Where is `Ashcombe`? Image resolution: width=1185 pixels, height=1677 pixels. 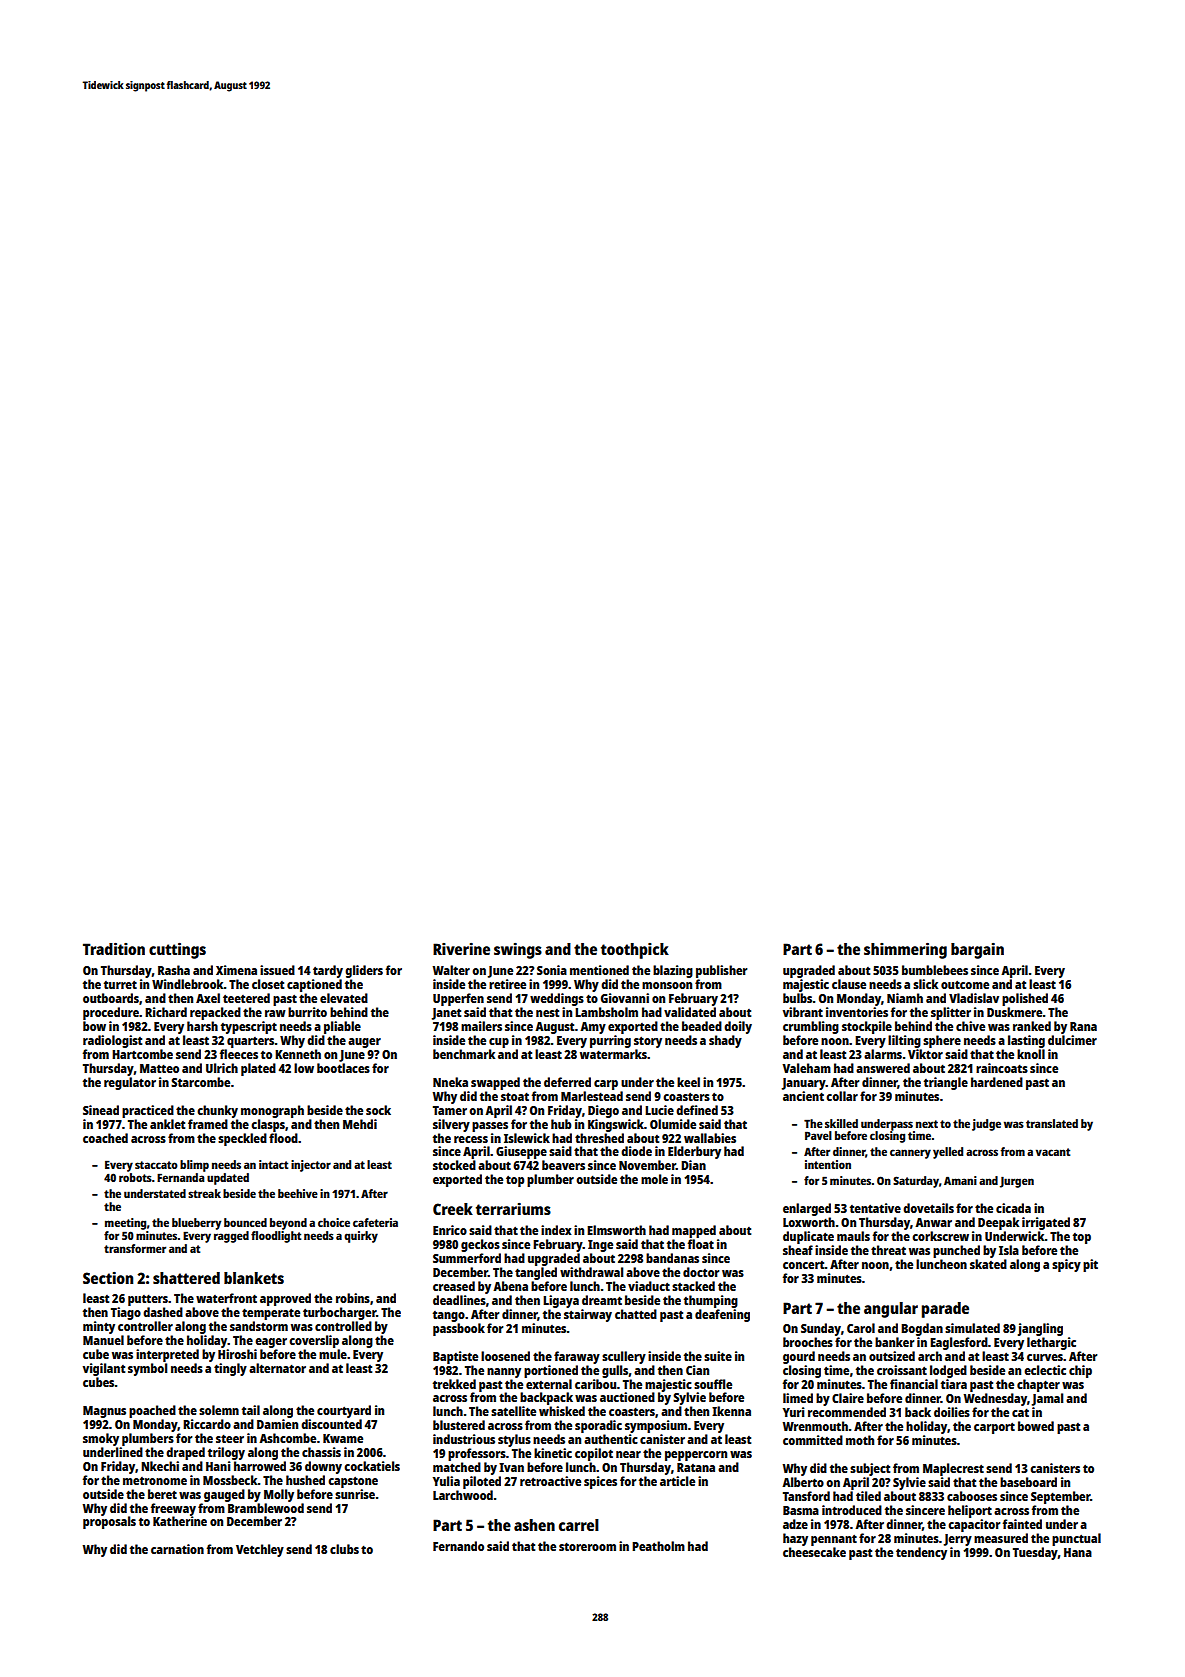 Ashcombe is located at coordinates (287, 1438).
